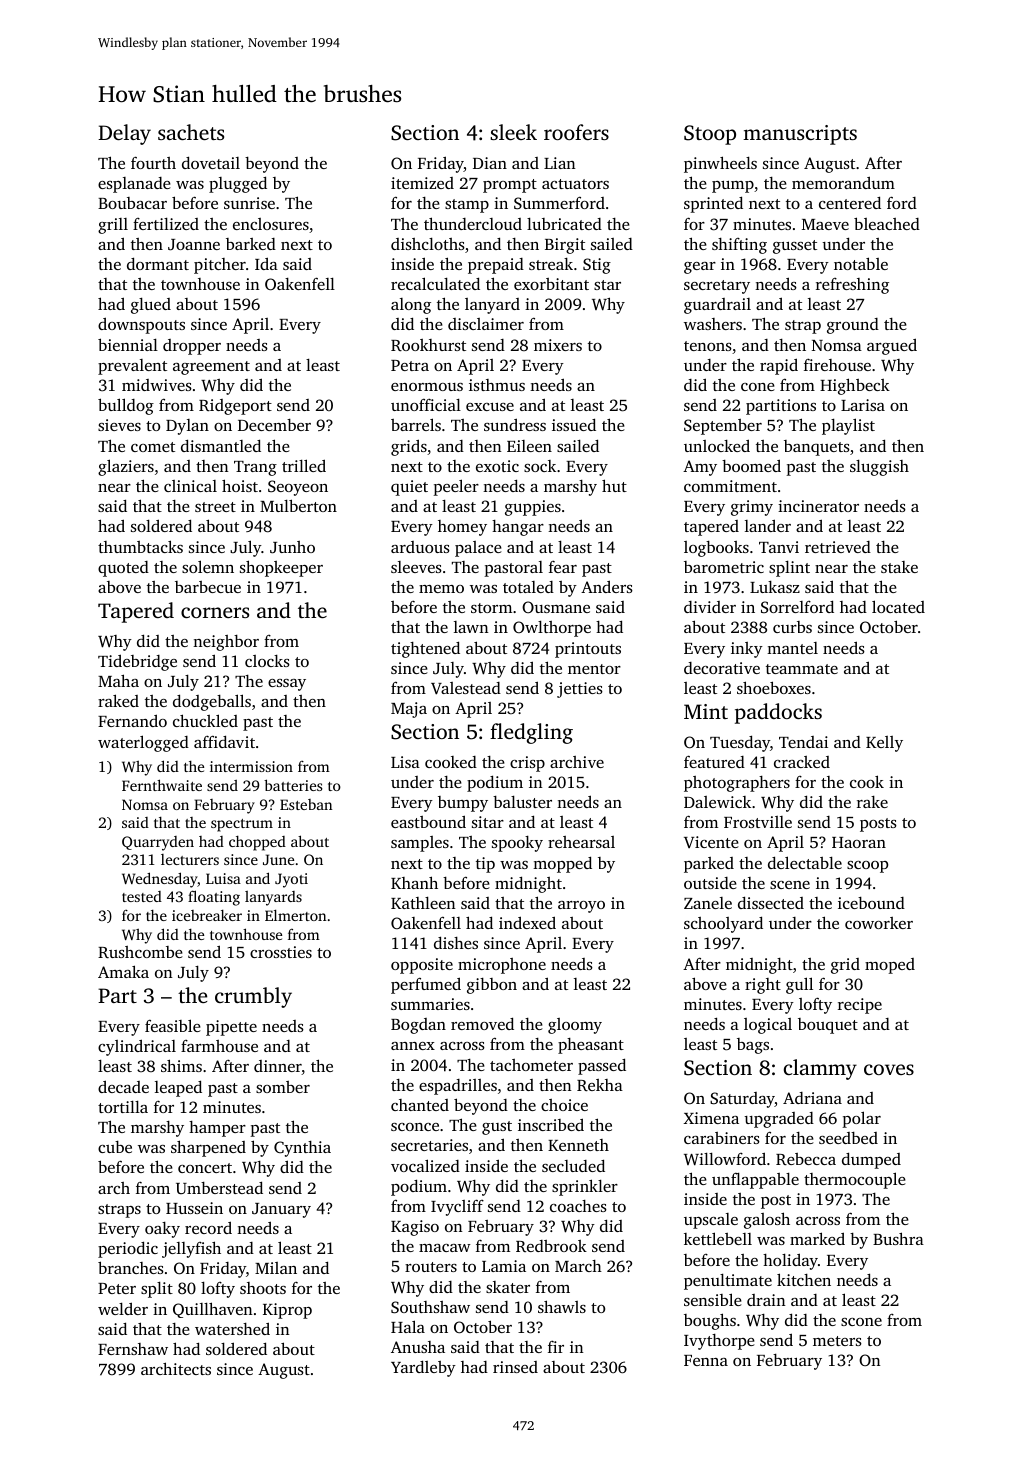 The width and height of the document is (1025, 1484). Describe the element at coordinates (133, 1349) in the document. I see `Fernshaw` at that location.
